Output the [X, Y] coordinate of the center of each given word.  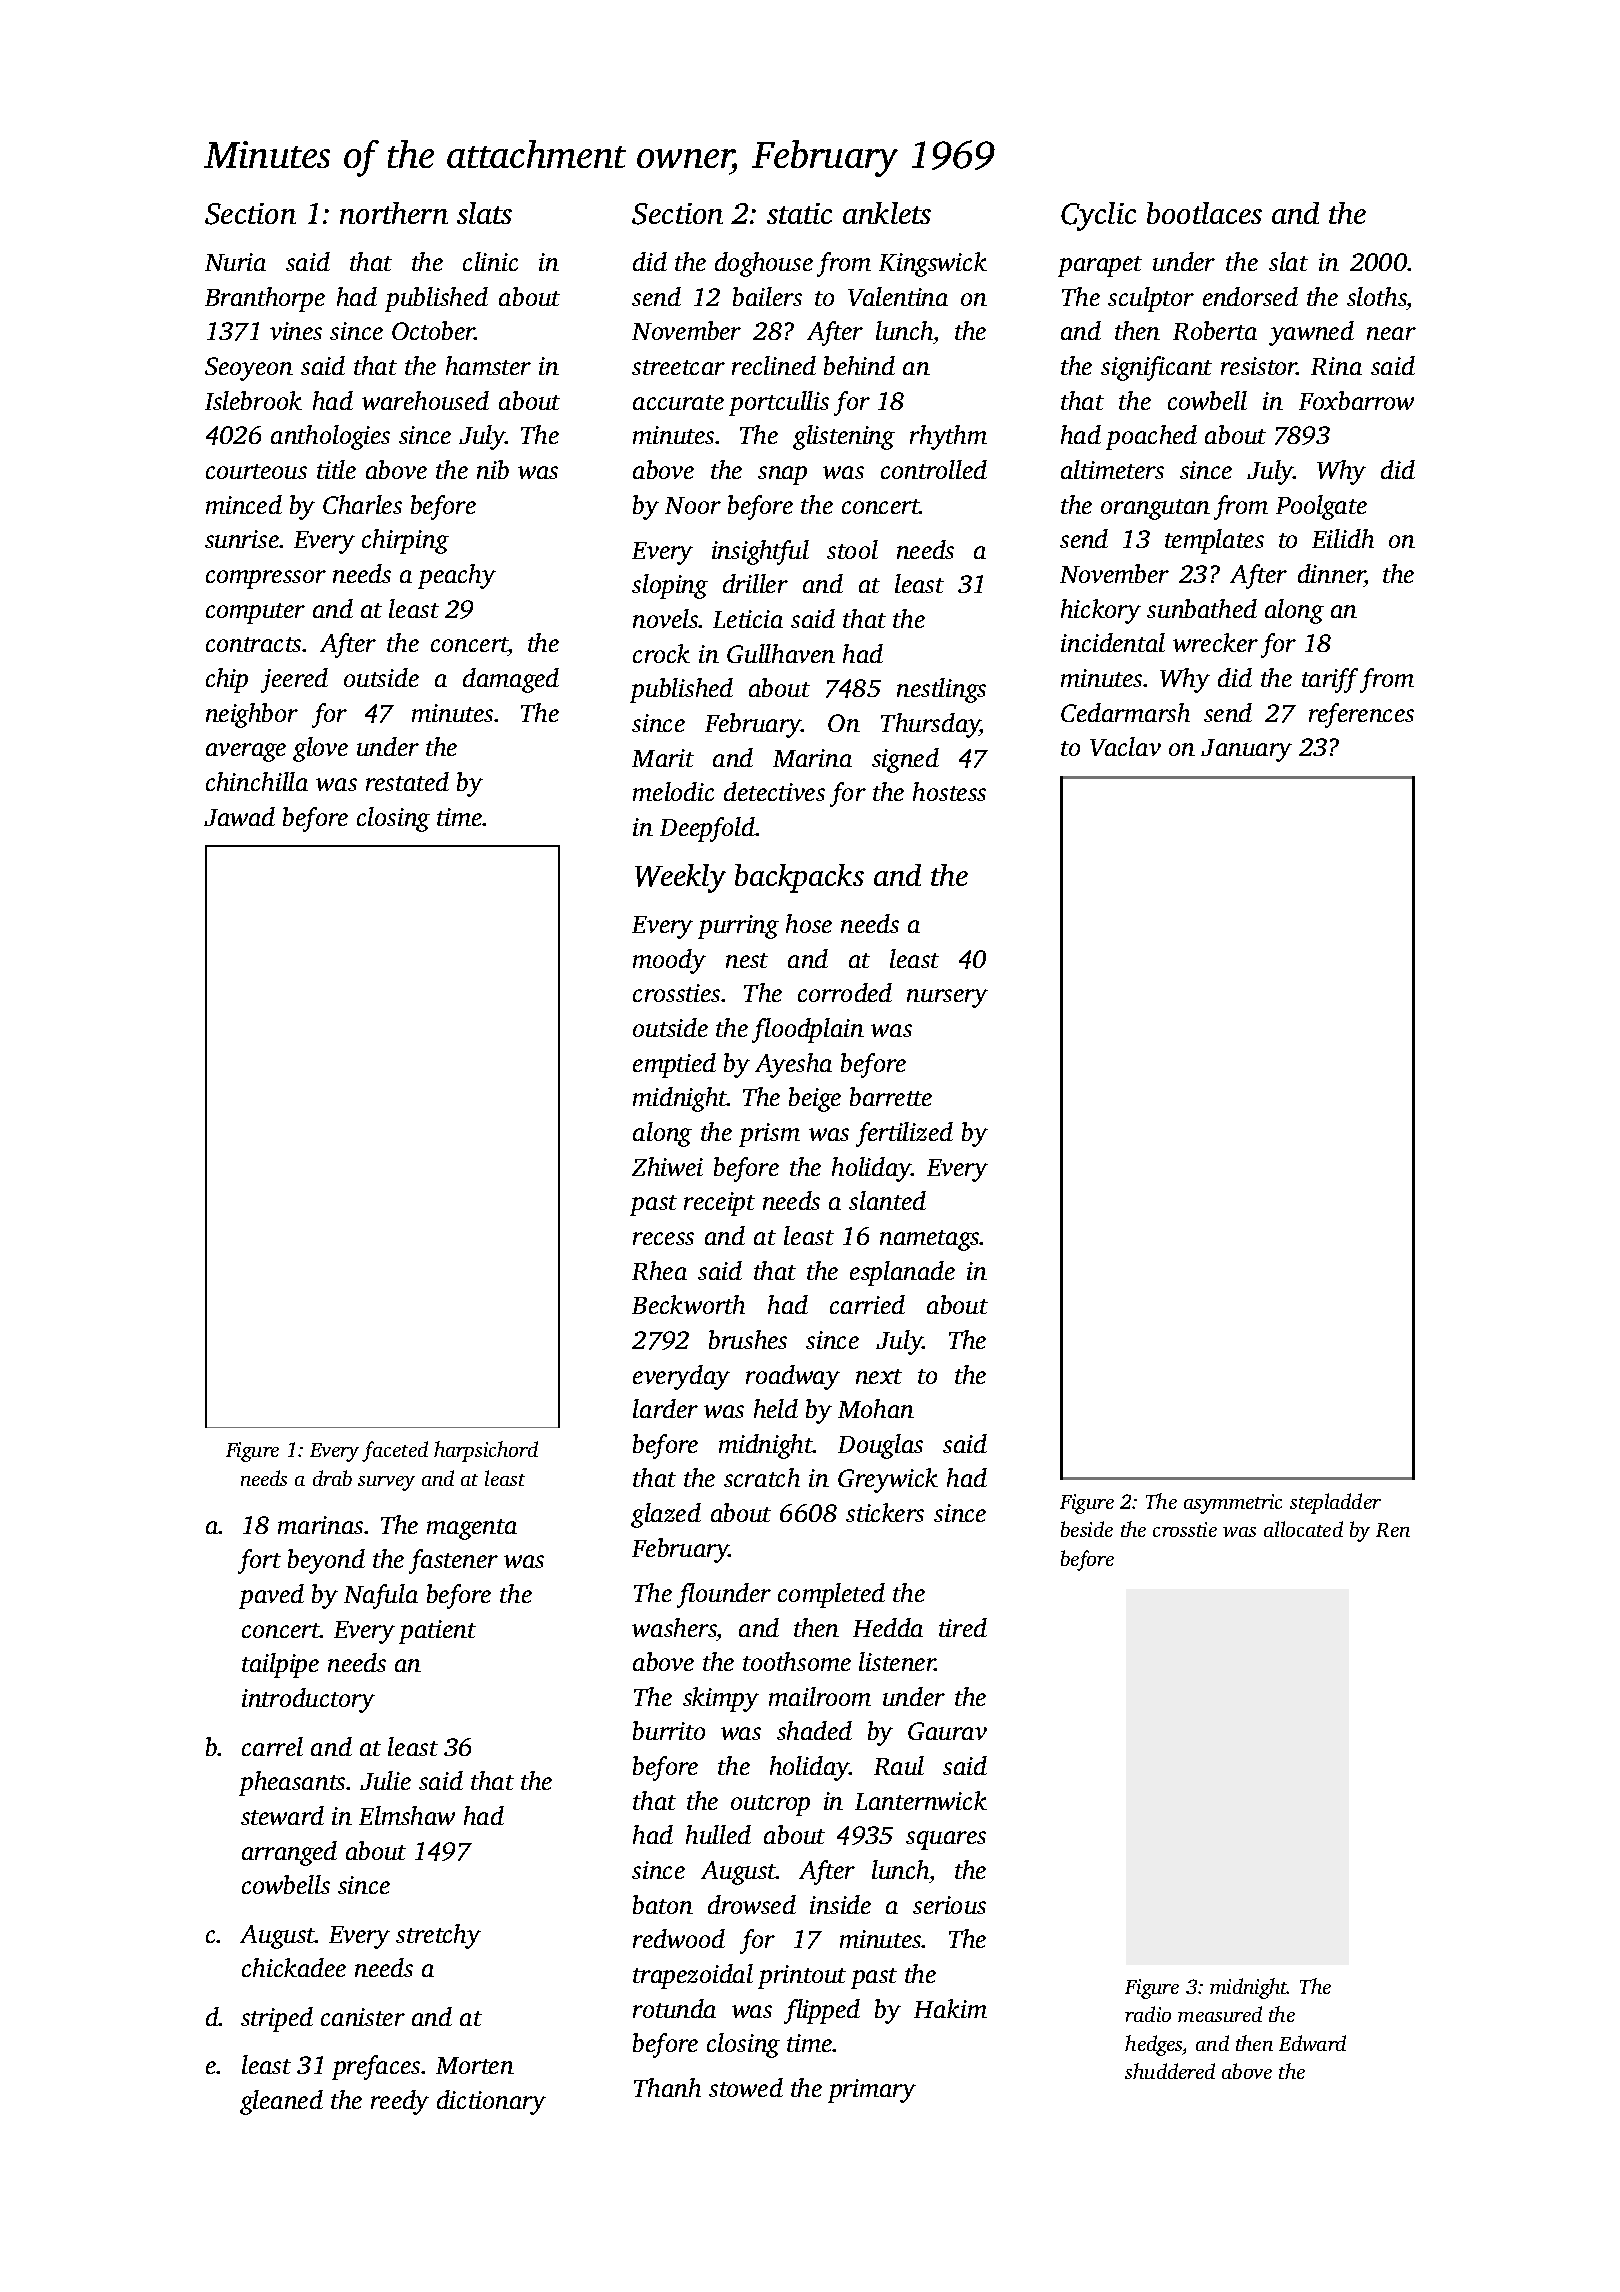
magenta [472, 1529]
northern [394, 213]
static [799, 213]
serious [949, 1905]
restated [407, 781]
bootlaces [1204, 213]
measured [1220, 2014]
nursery [947, 998]
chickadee [294, 1967]
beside [1087, 1529]
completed [831, 1595]
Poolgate [1321, 507]
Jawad [239, 816]
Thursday [930, 725]
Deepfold [707, 829]
